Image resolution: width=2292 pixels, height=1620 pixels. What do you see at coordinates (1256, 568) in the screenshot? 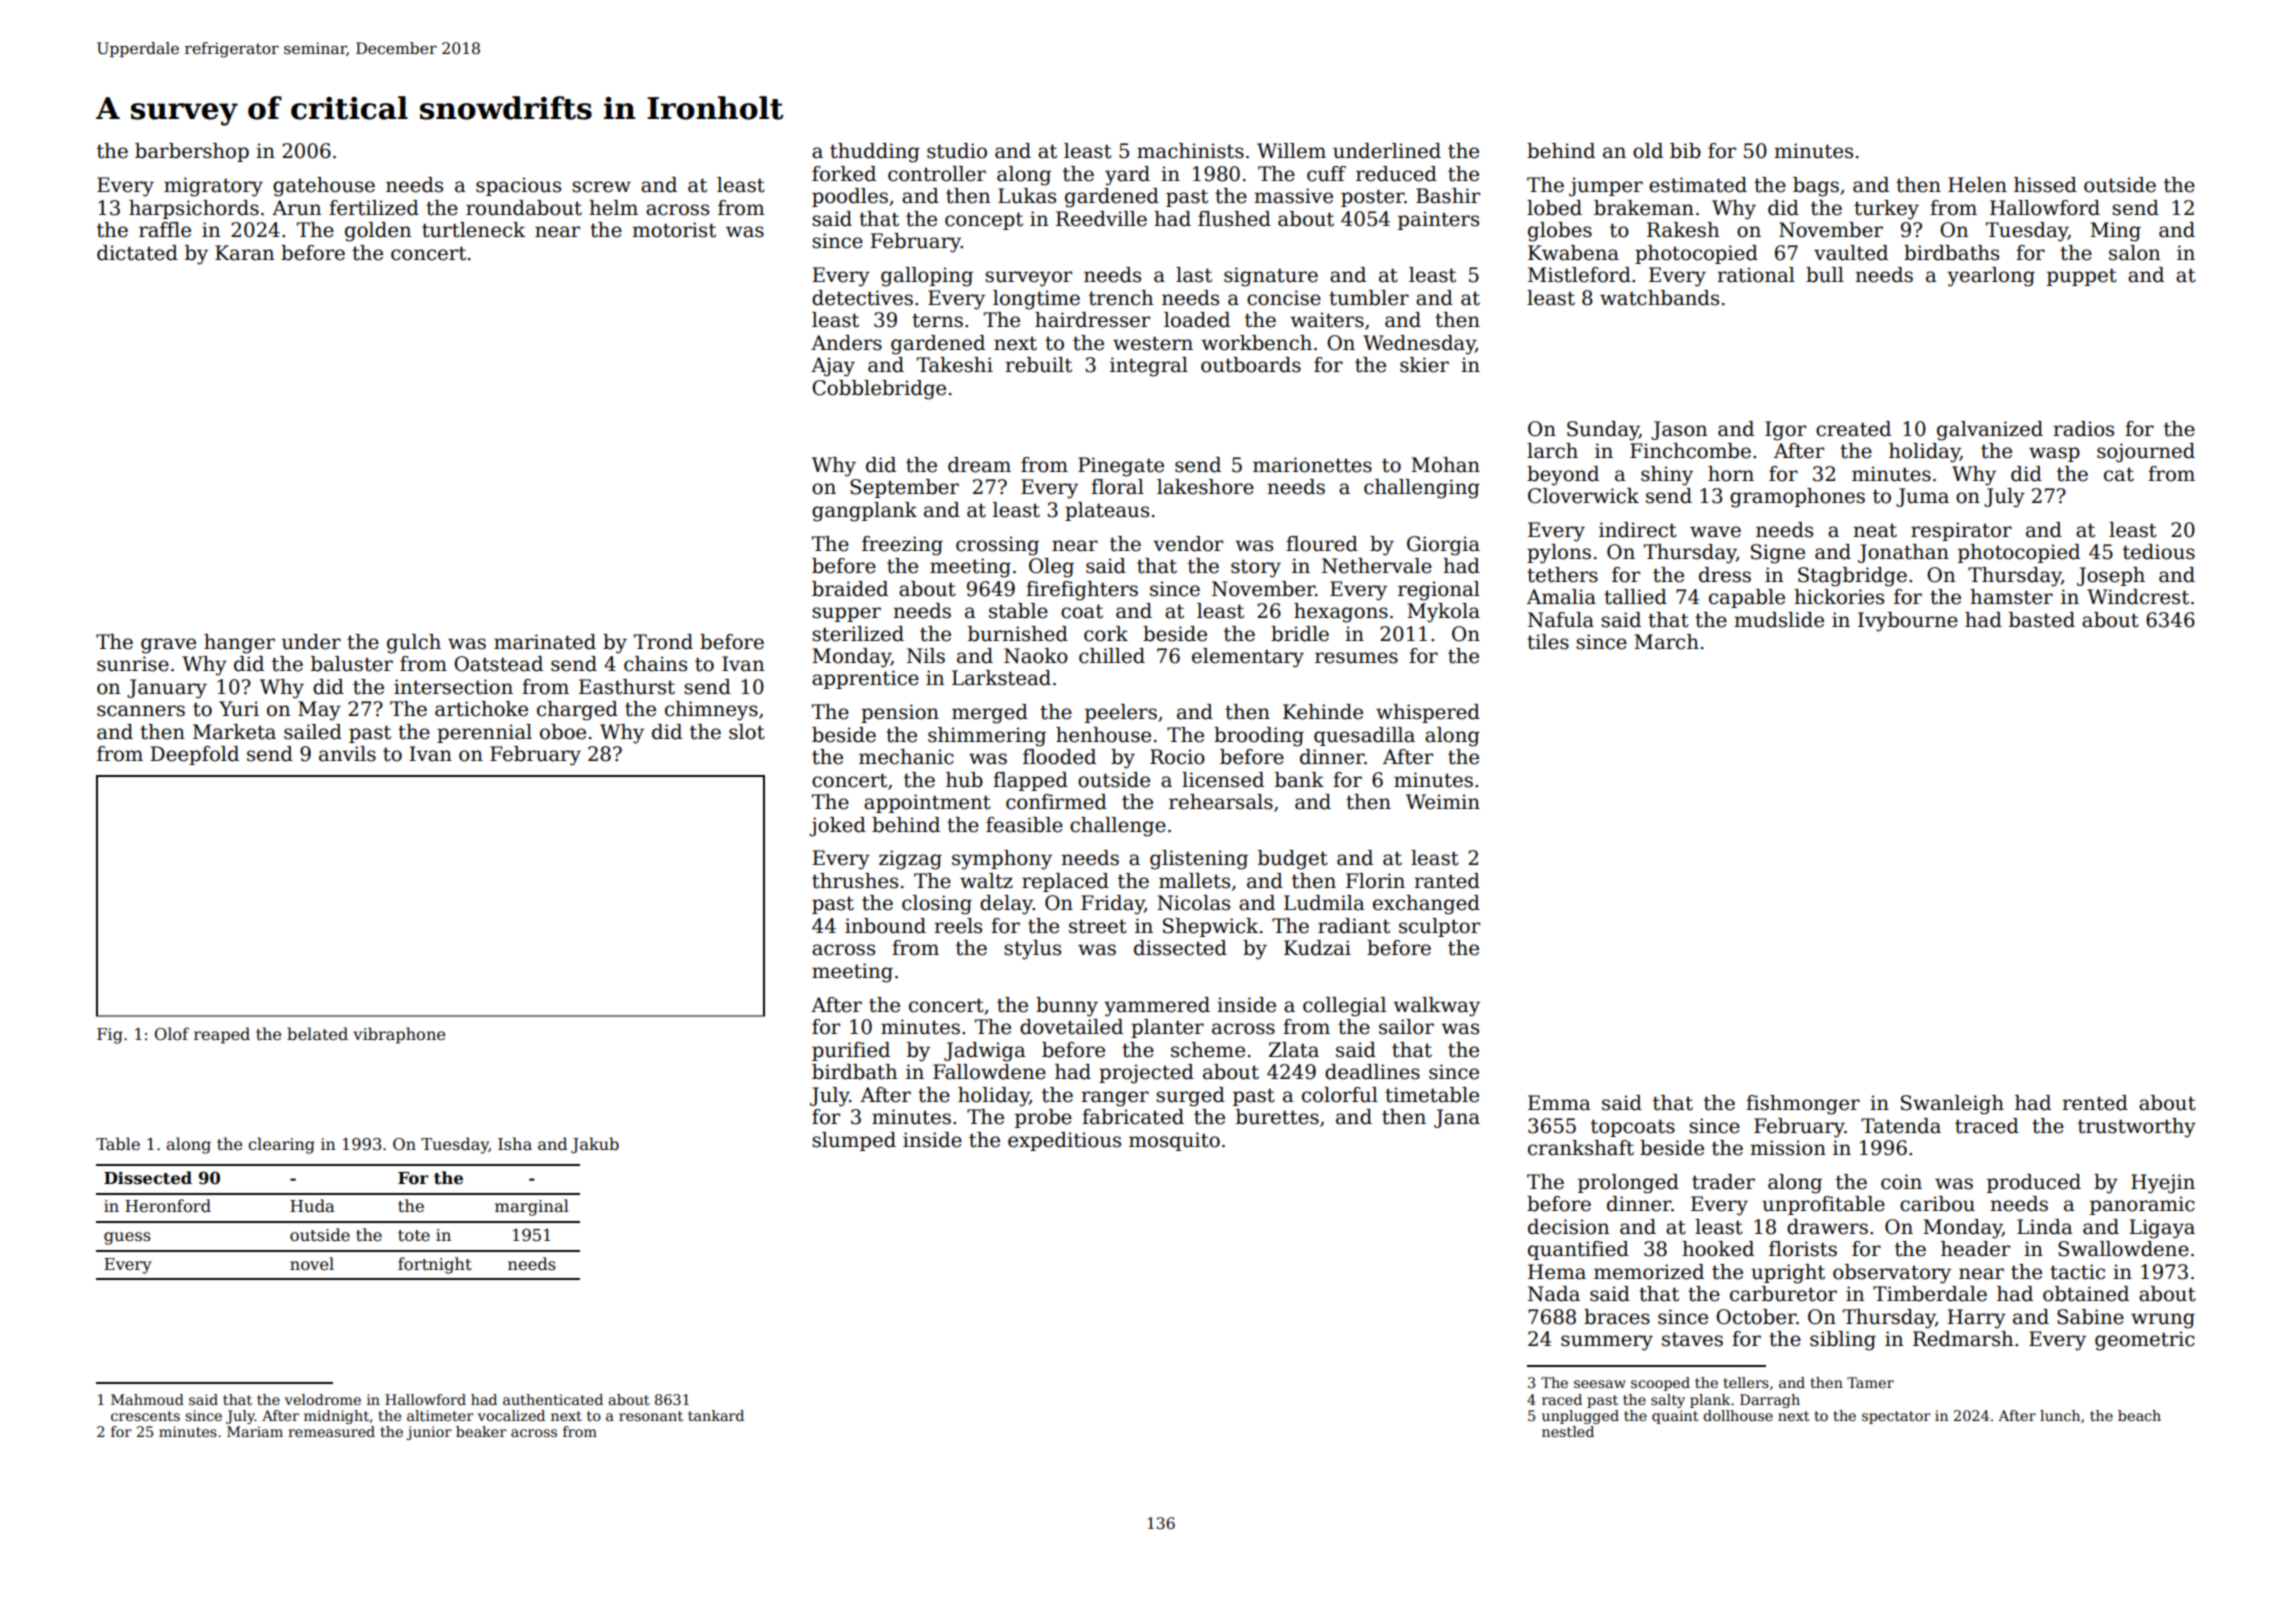
I see `story` at bounding box center [1256, 568].
